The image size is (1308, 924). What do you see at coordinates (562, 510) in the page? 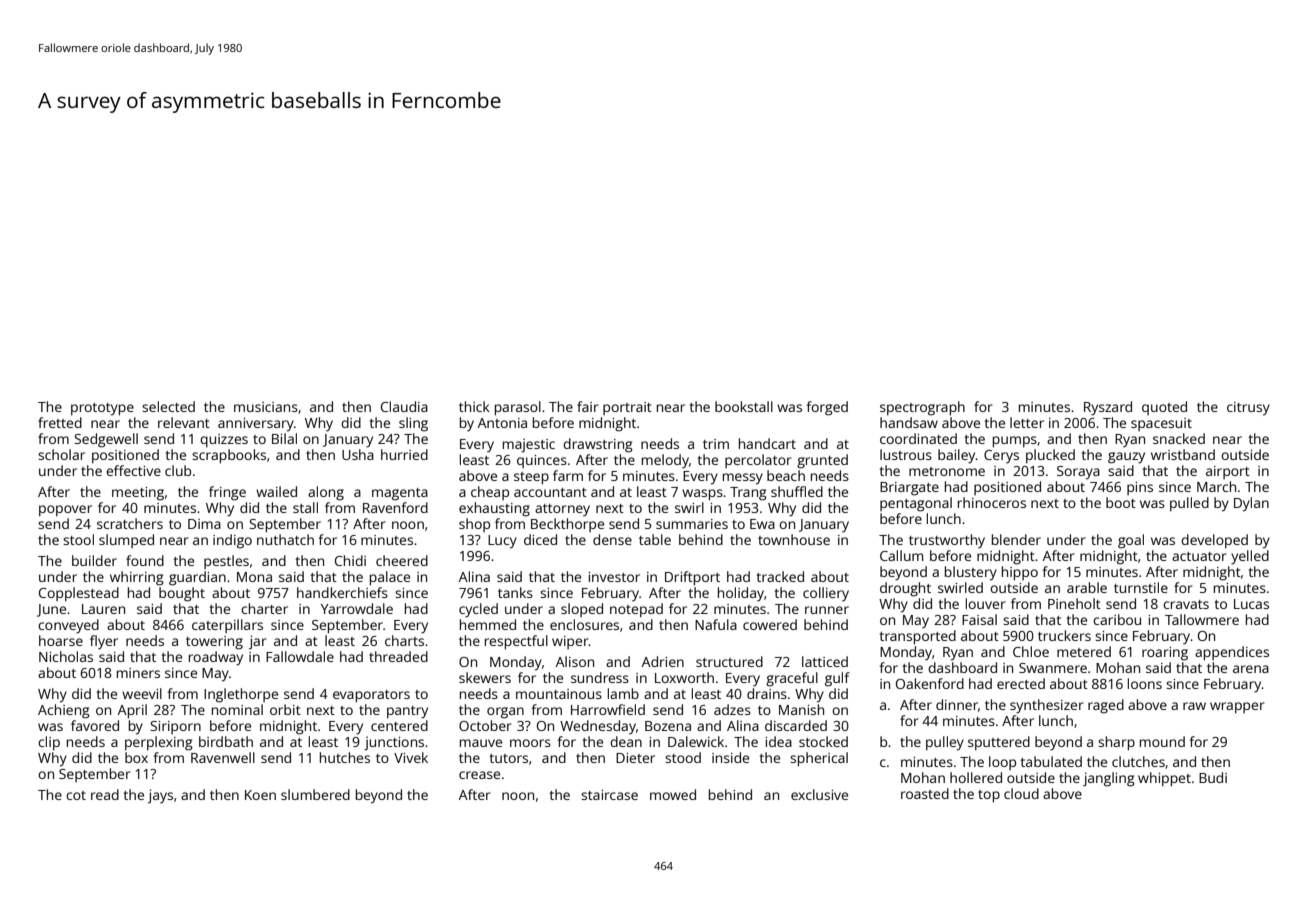
I see `attorney` at bounding box center [562, 510].
